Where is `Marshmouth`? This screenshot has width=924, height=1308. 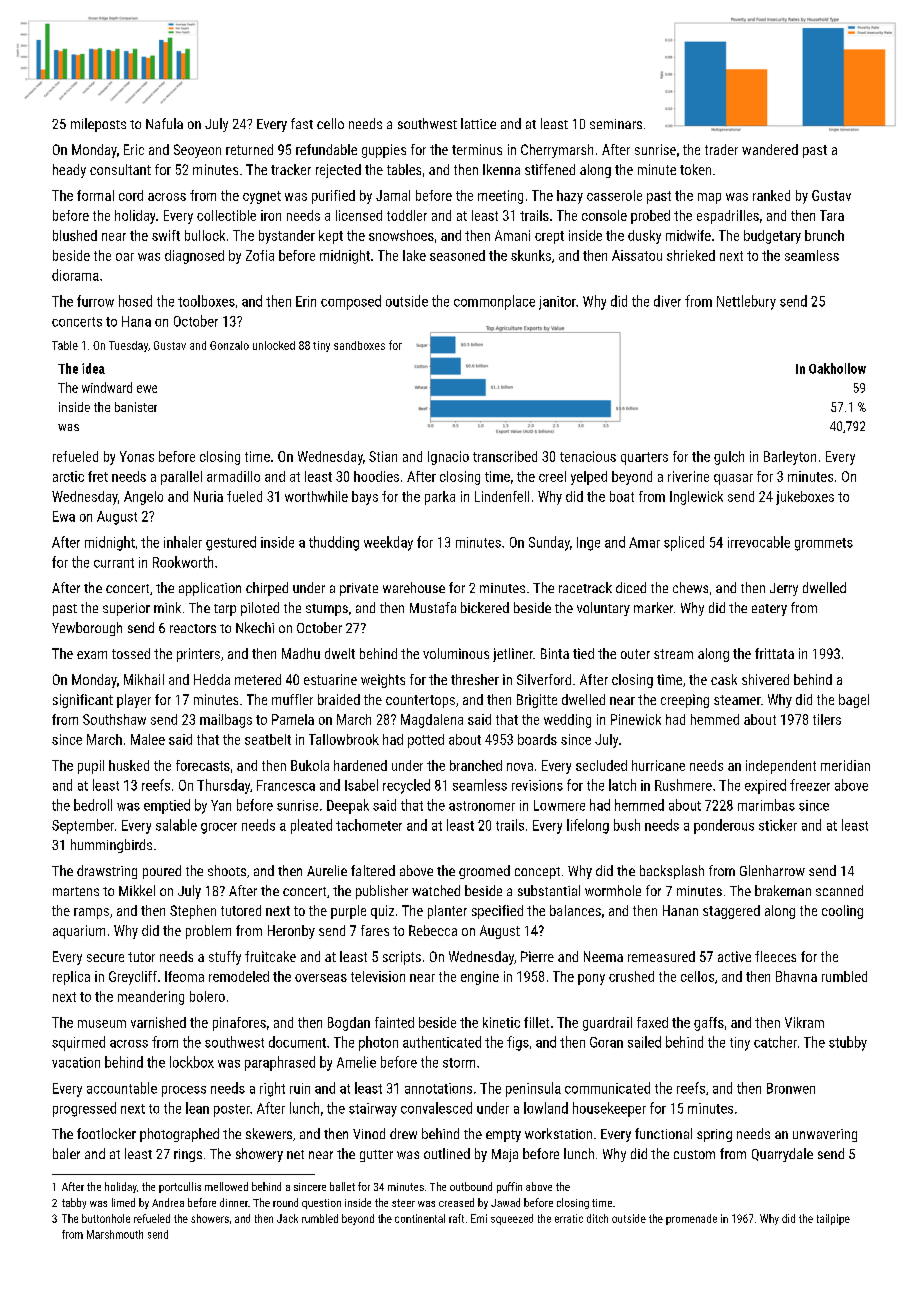
Marshmouth is located at coordinates (115, 1234).
